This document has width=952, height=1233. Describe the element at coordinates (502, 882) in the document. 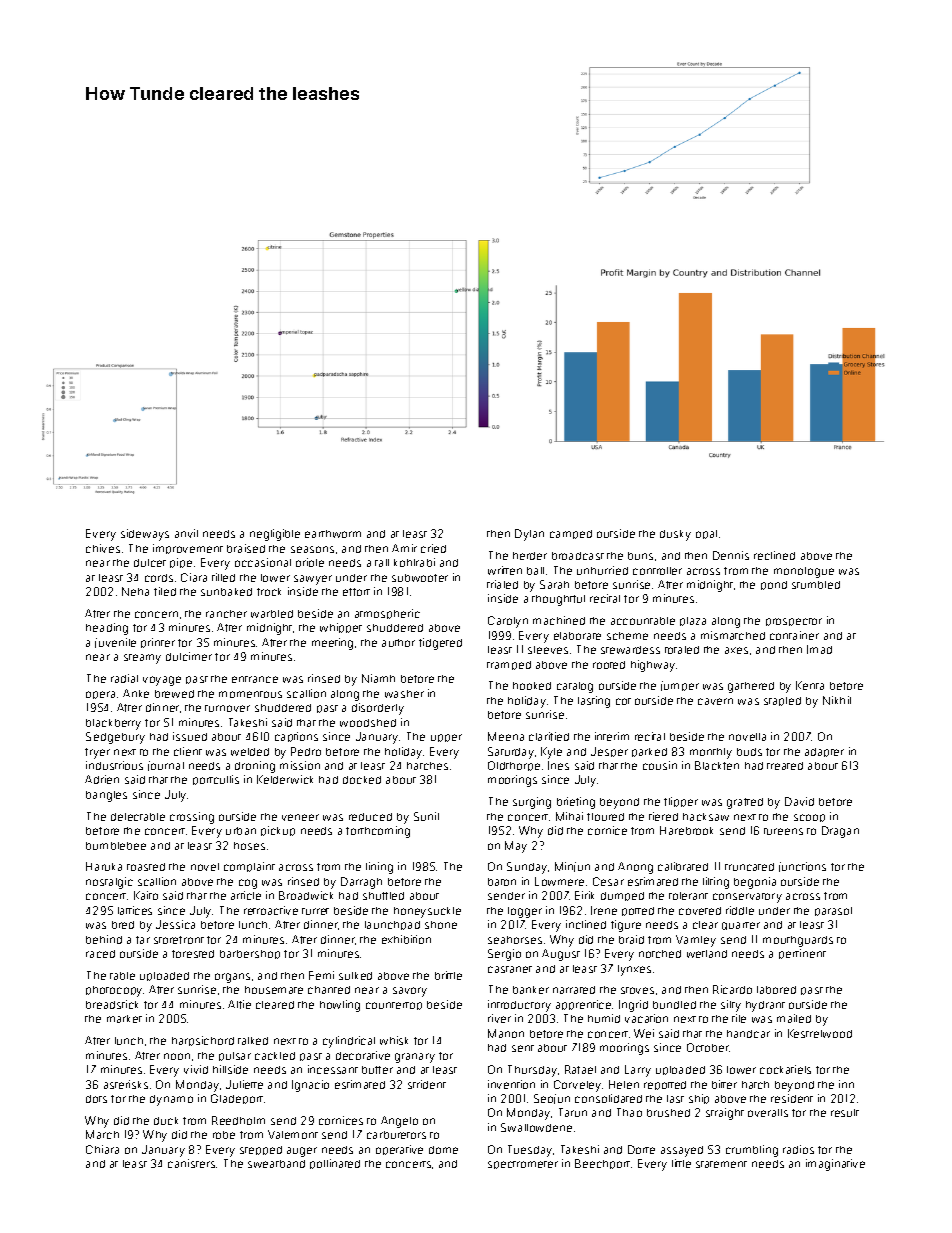

I see `baton` at that location.
